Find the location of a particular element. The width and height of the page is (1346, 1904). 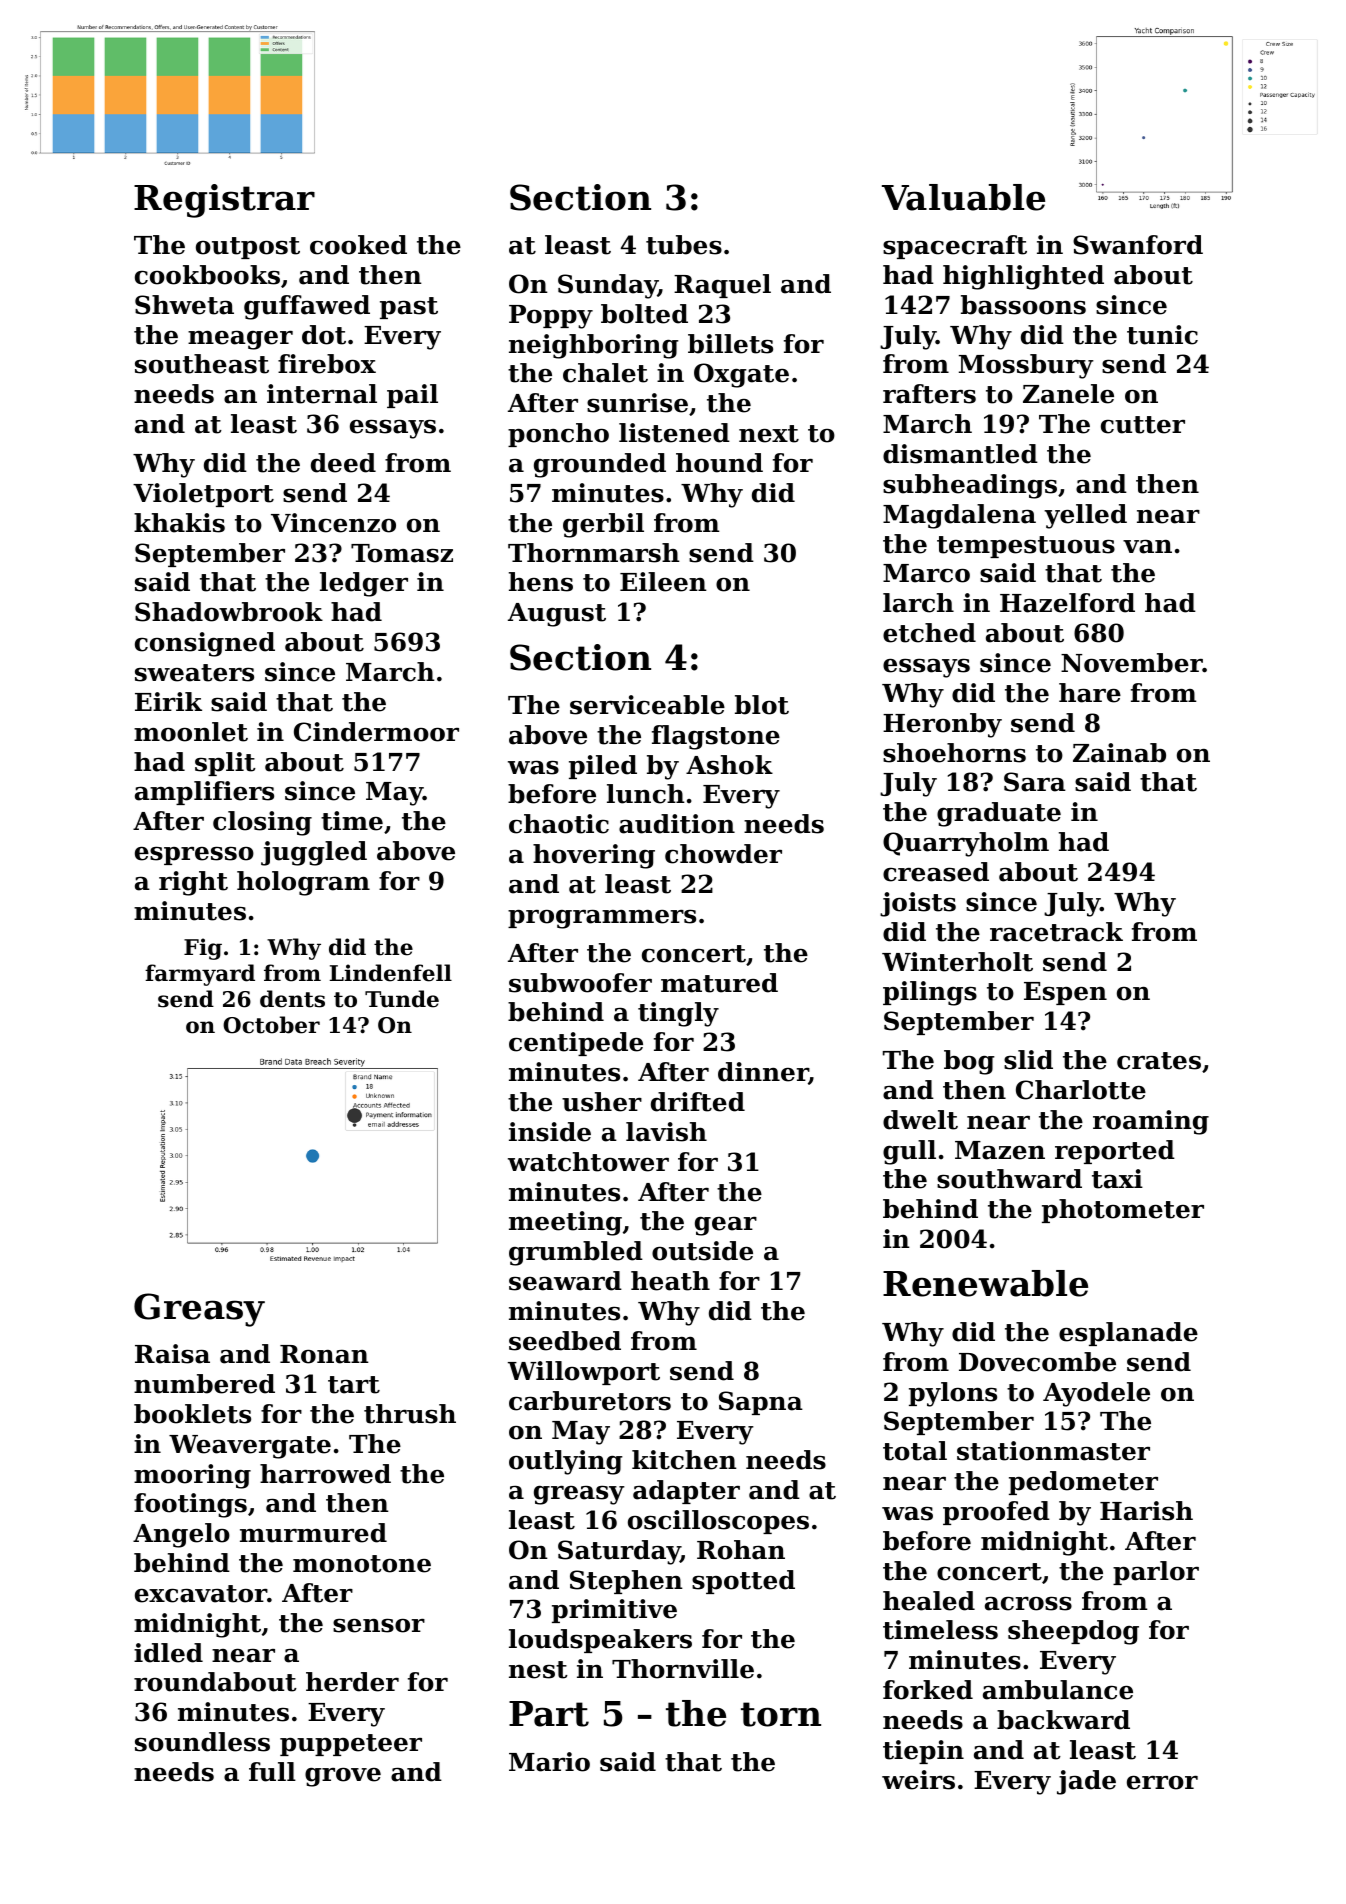

dents is located at coordinates (292, 999).
